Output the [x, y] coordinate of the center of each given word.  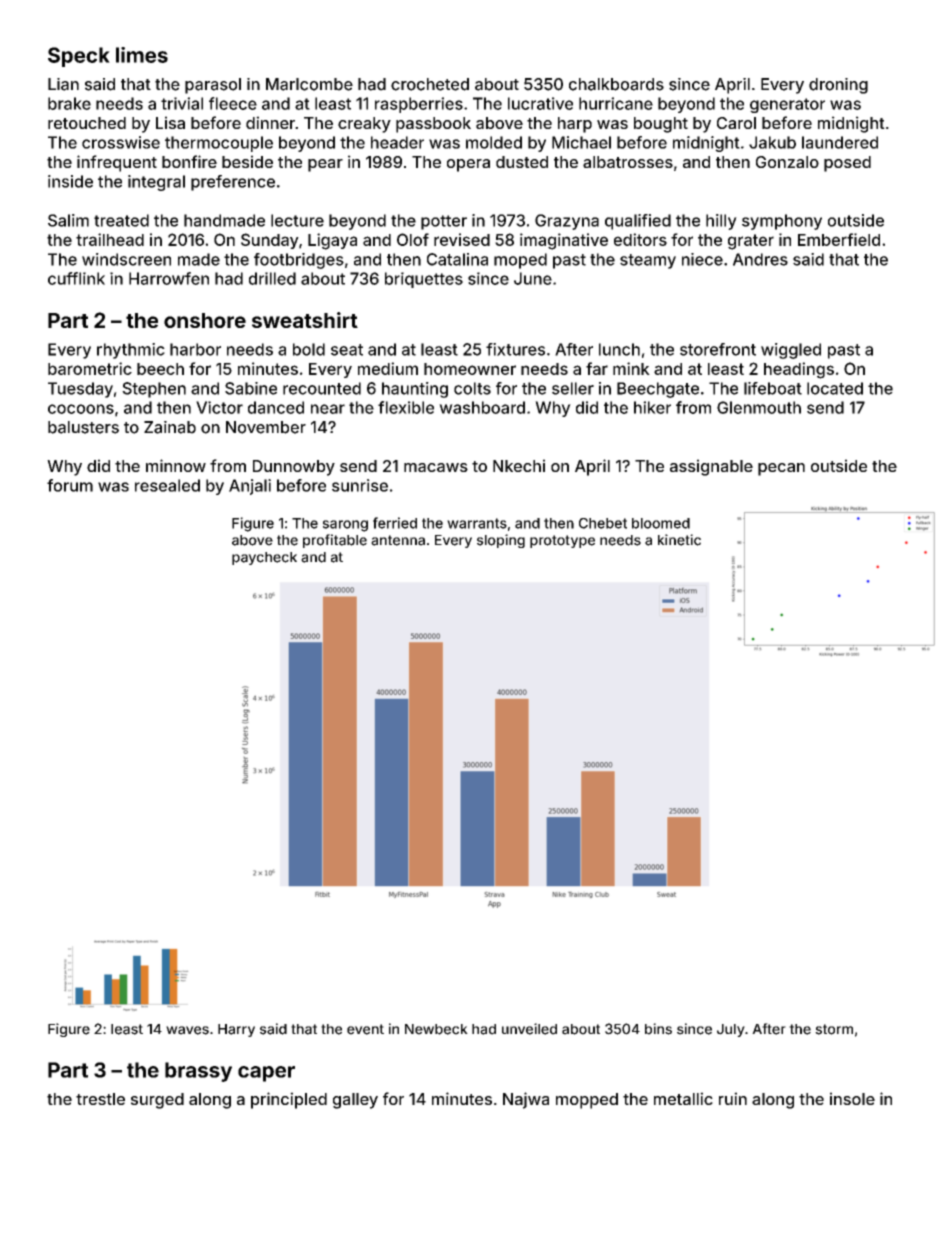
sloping [501, 541]
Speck [79, 57]
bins [658, 1029]
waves [187, 1030]
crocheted [430, 84]
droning [838, 86]
